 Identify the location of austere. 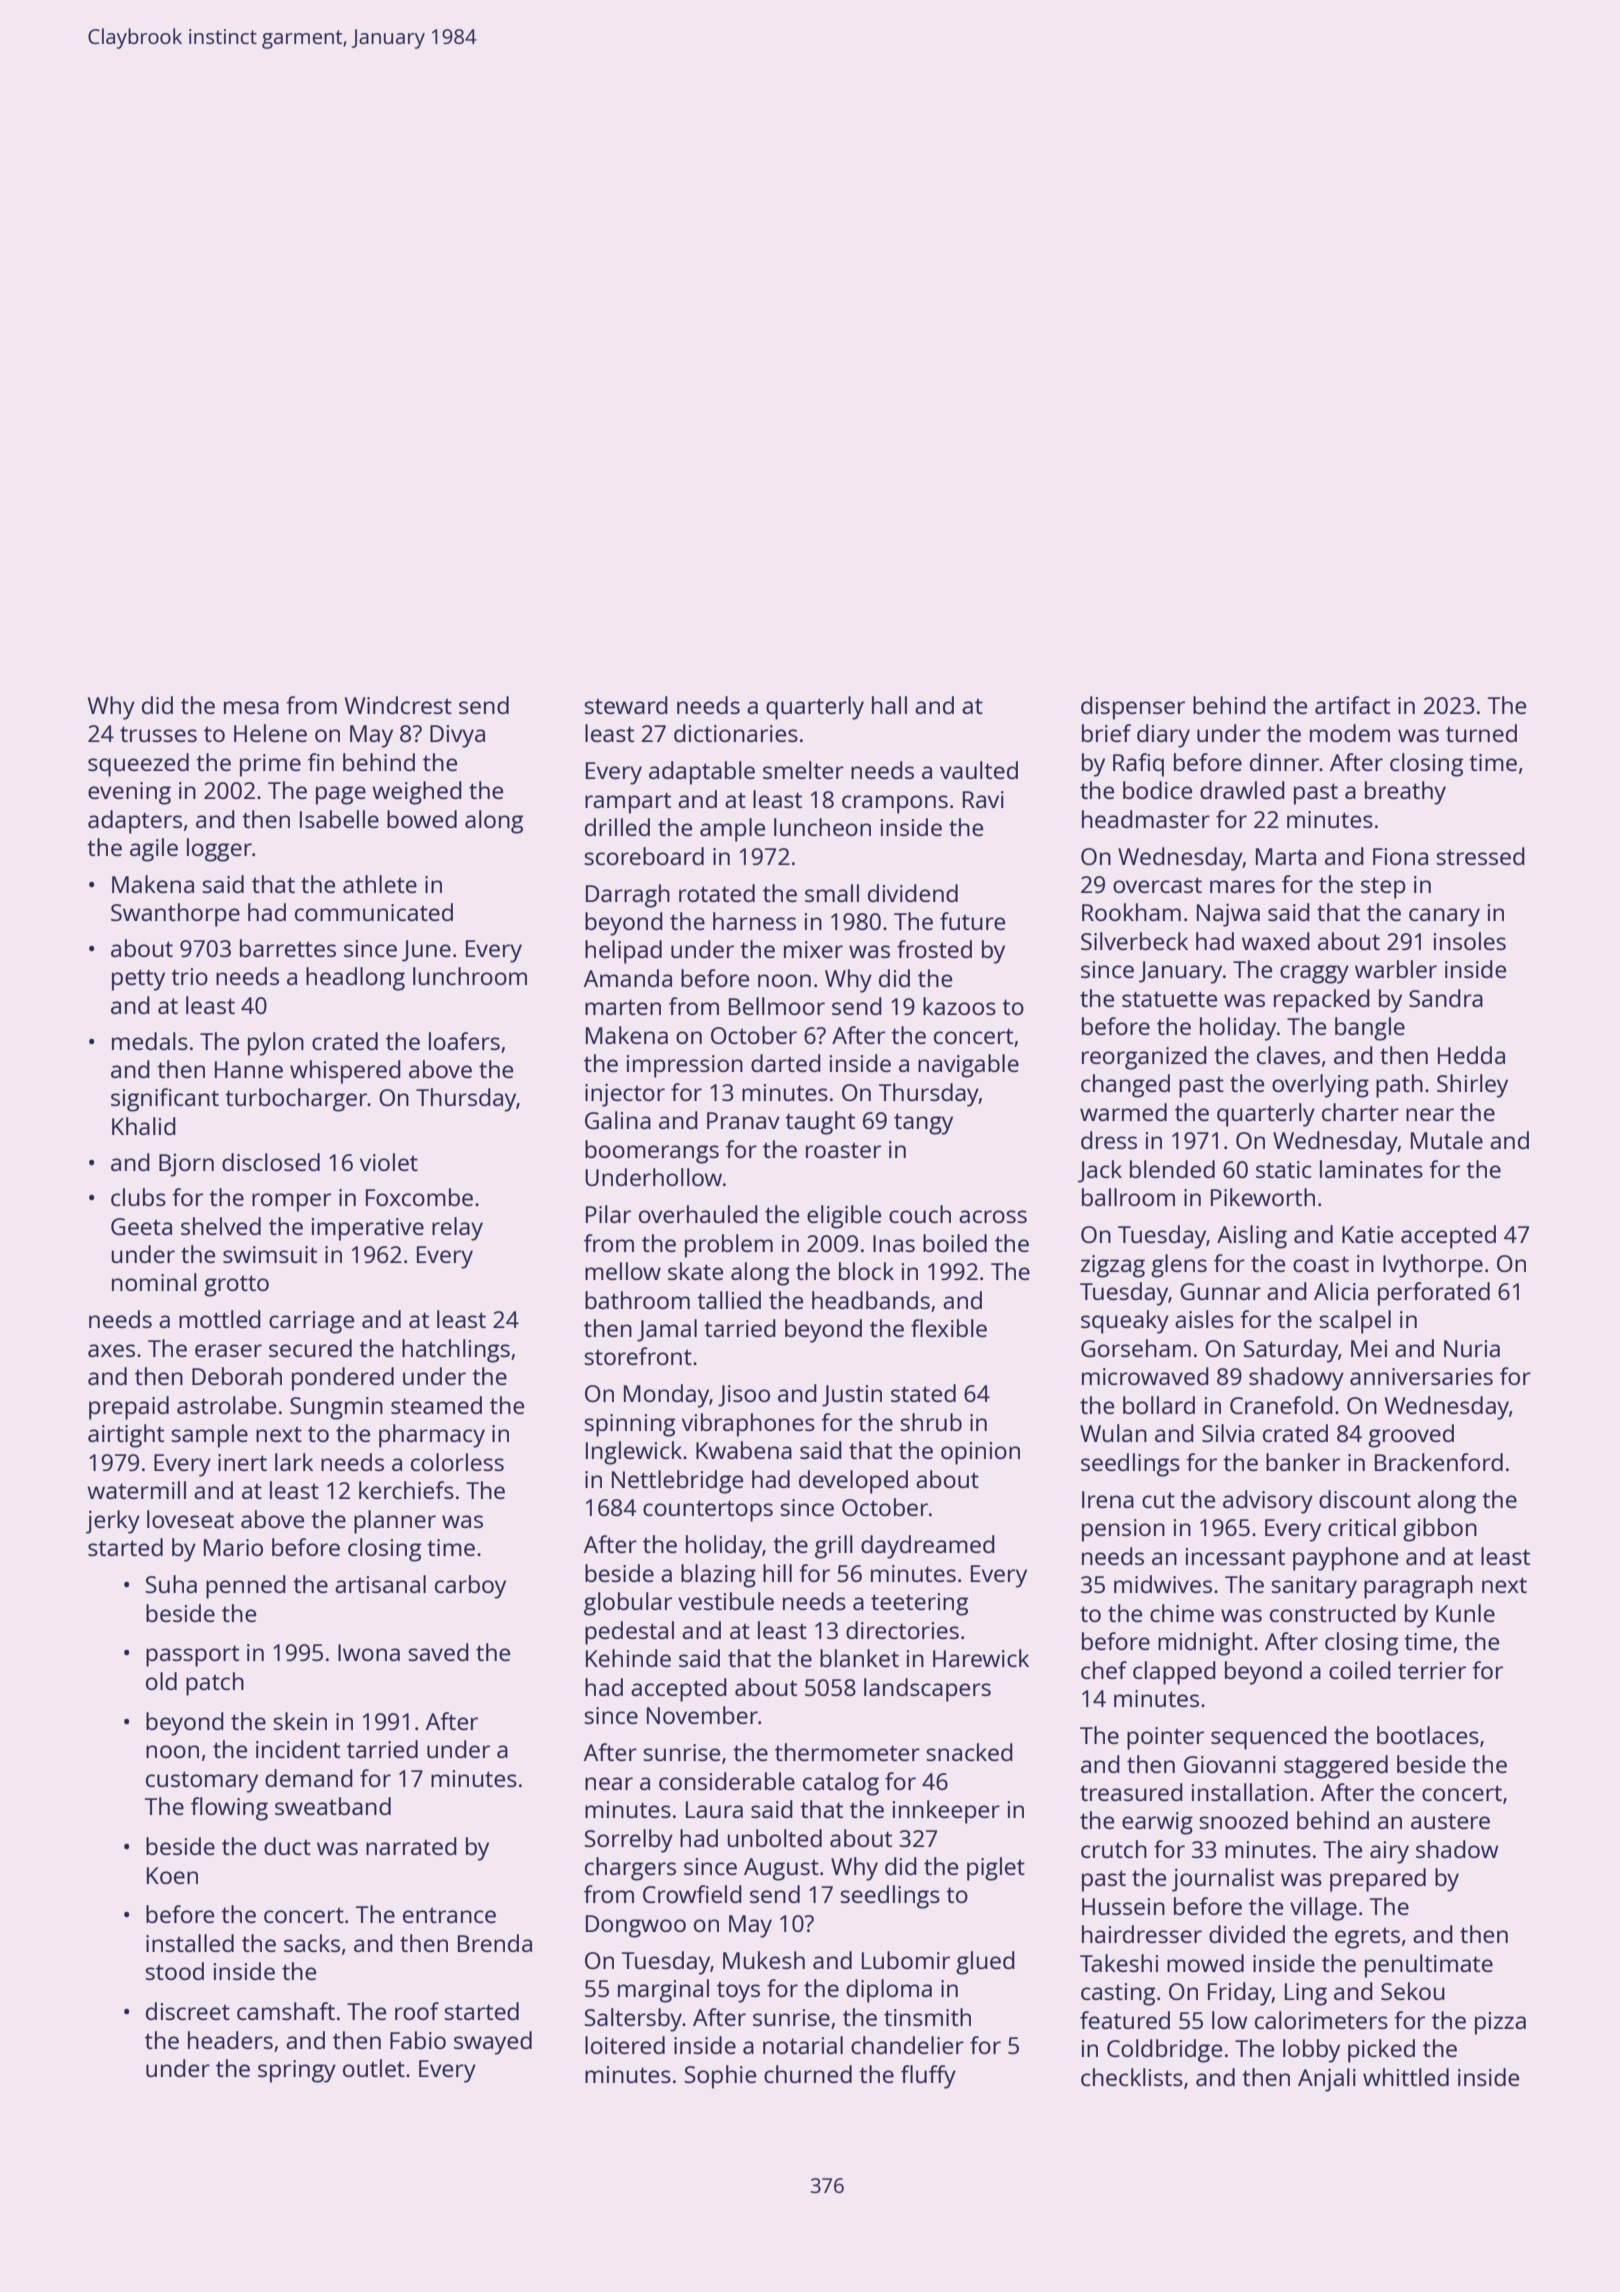
(1450, 1821).
